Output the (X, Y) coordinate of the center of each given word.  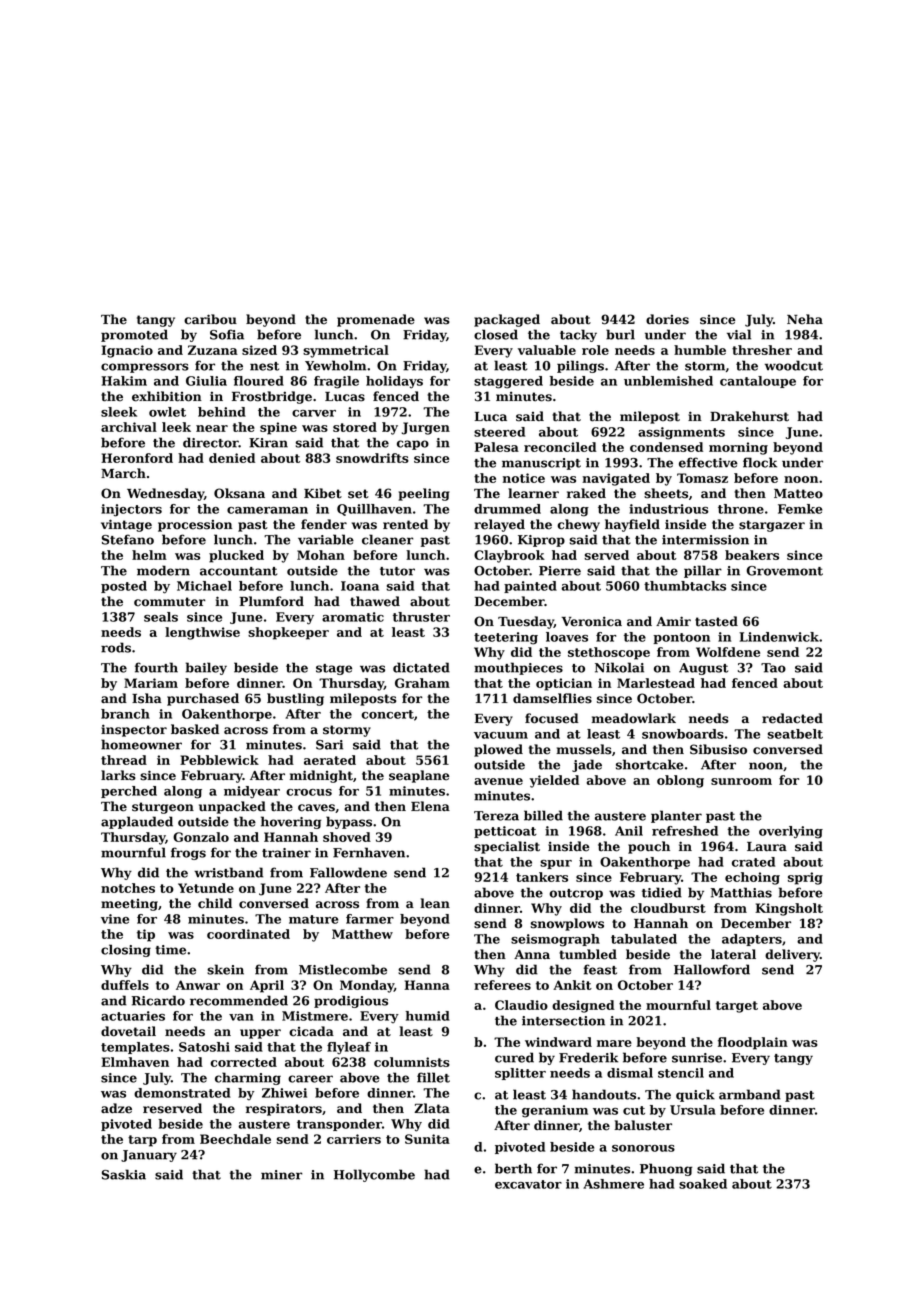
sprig (805, 878)
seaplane (419, 776)
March (123, 473)
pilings (580, 366)
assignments (681, 433)
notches (128, 888)
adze (116, 1108)
